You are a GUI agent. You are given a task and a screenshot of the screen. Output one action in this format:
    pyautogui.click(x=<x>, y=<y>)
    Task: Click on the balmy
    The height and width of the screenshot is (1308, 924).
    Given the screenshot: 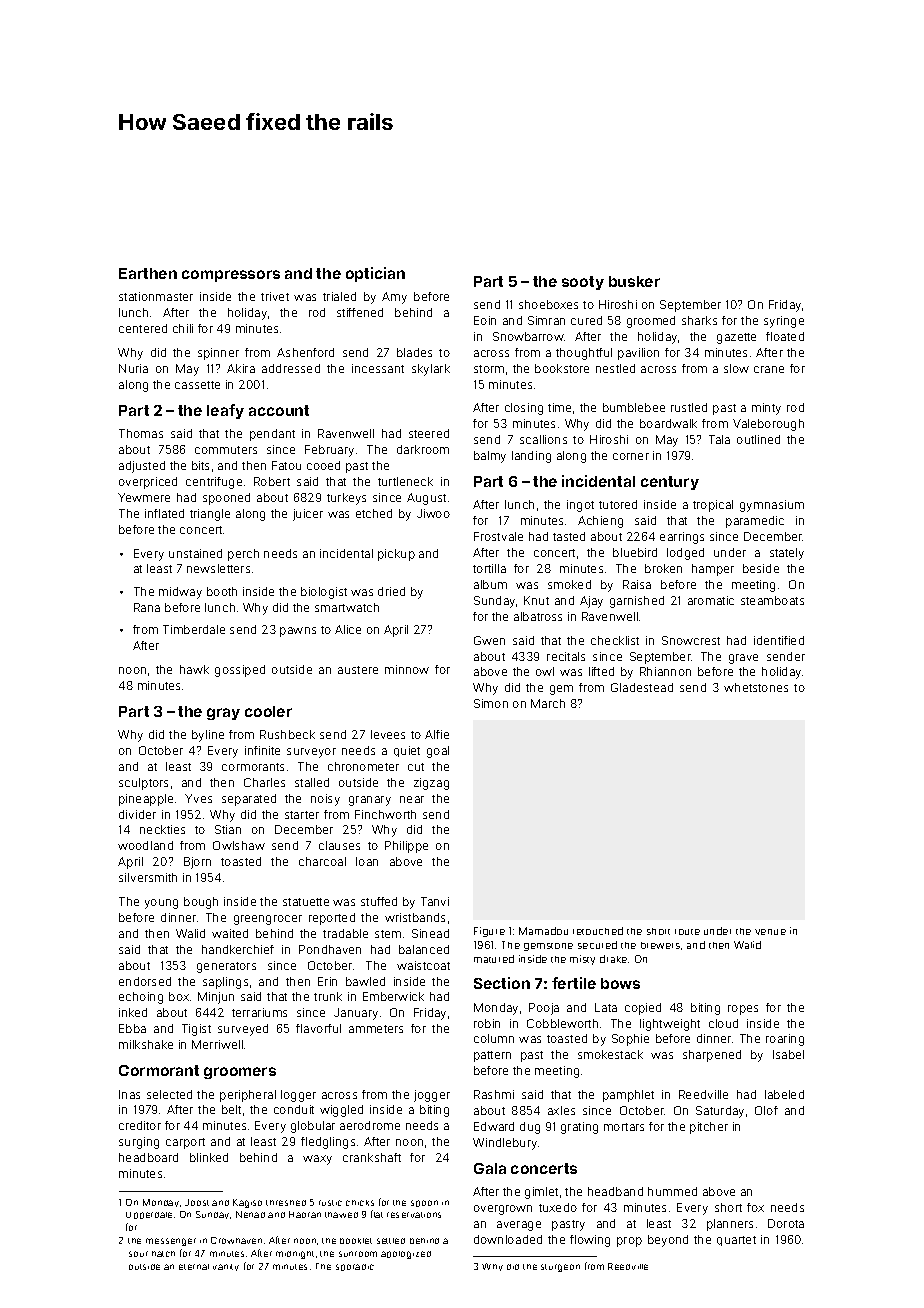 What is the action you would take?
    pyautogui.click(x=490, y=457)
